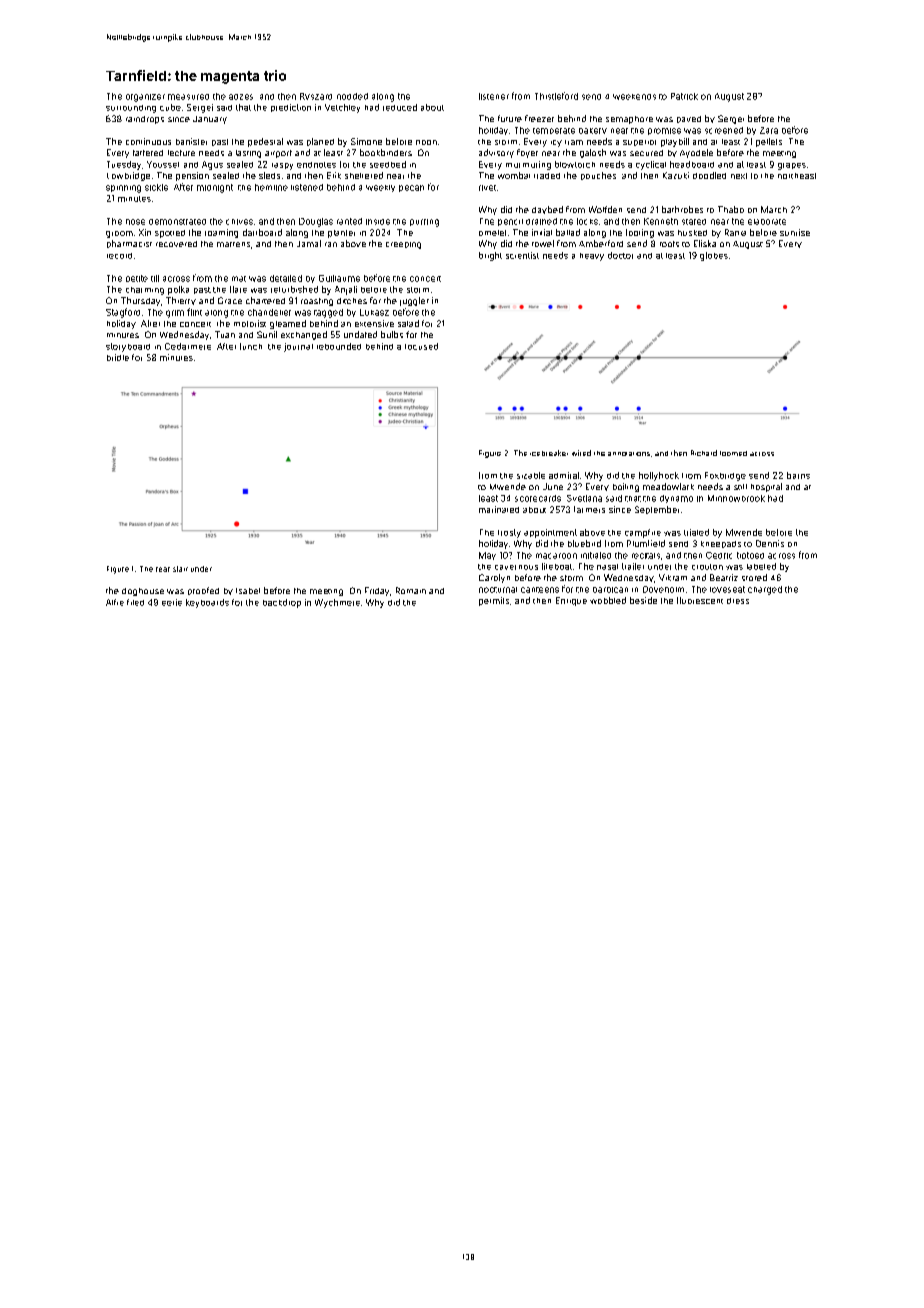 This document has width=924, height=1308. What do you see at coordinates (522, 255) in the document?
I see `scientist` at bounding box center [522, 255].
